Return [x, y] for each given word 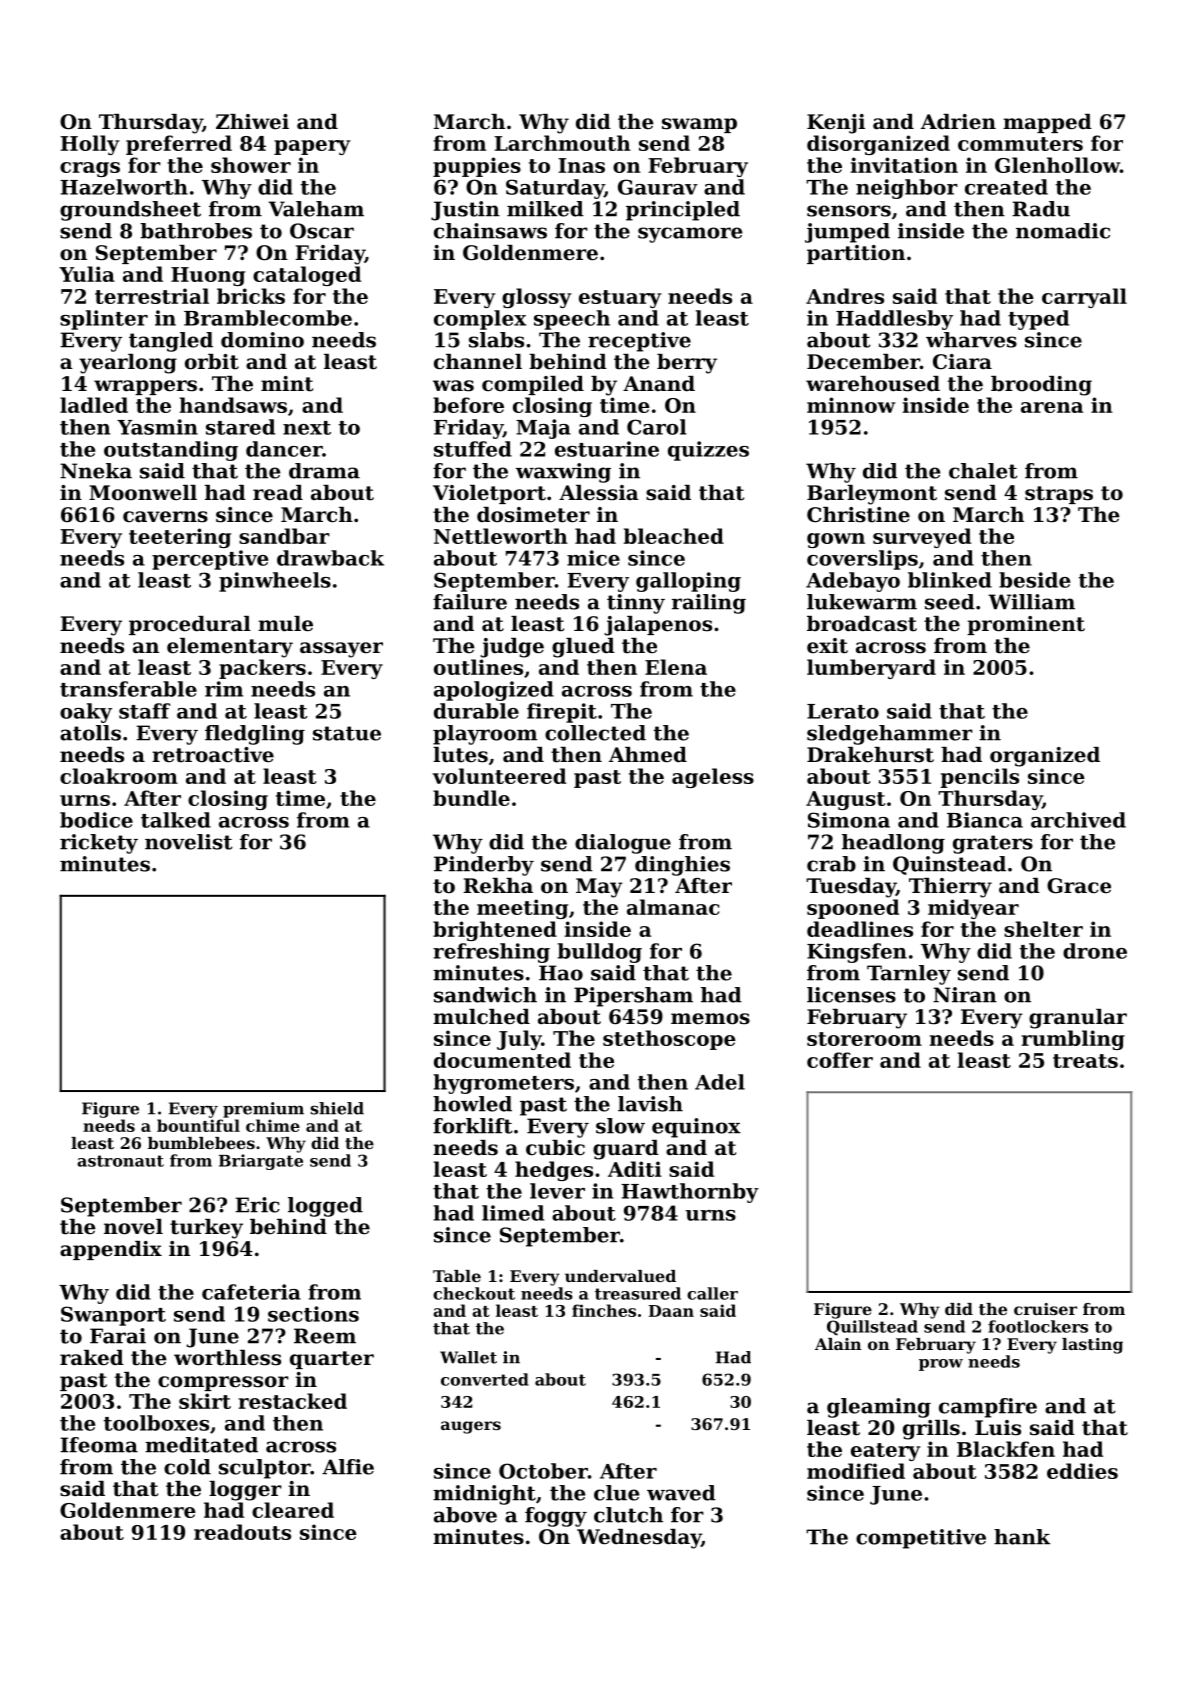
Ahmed [648, 755]
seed [950, 602]
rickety [99, 844]
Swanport [113, 1316]
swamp [699, 125]
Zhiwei [252, 122]
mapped [1047, 123]
